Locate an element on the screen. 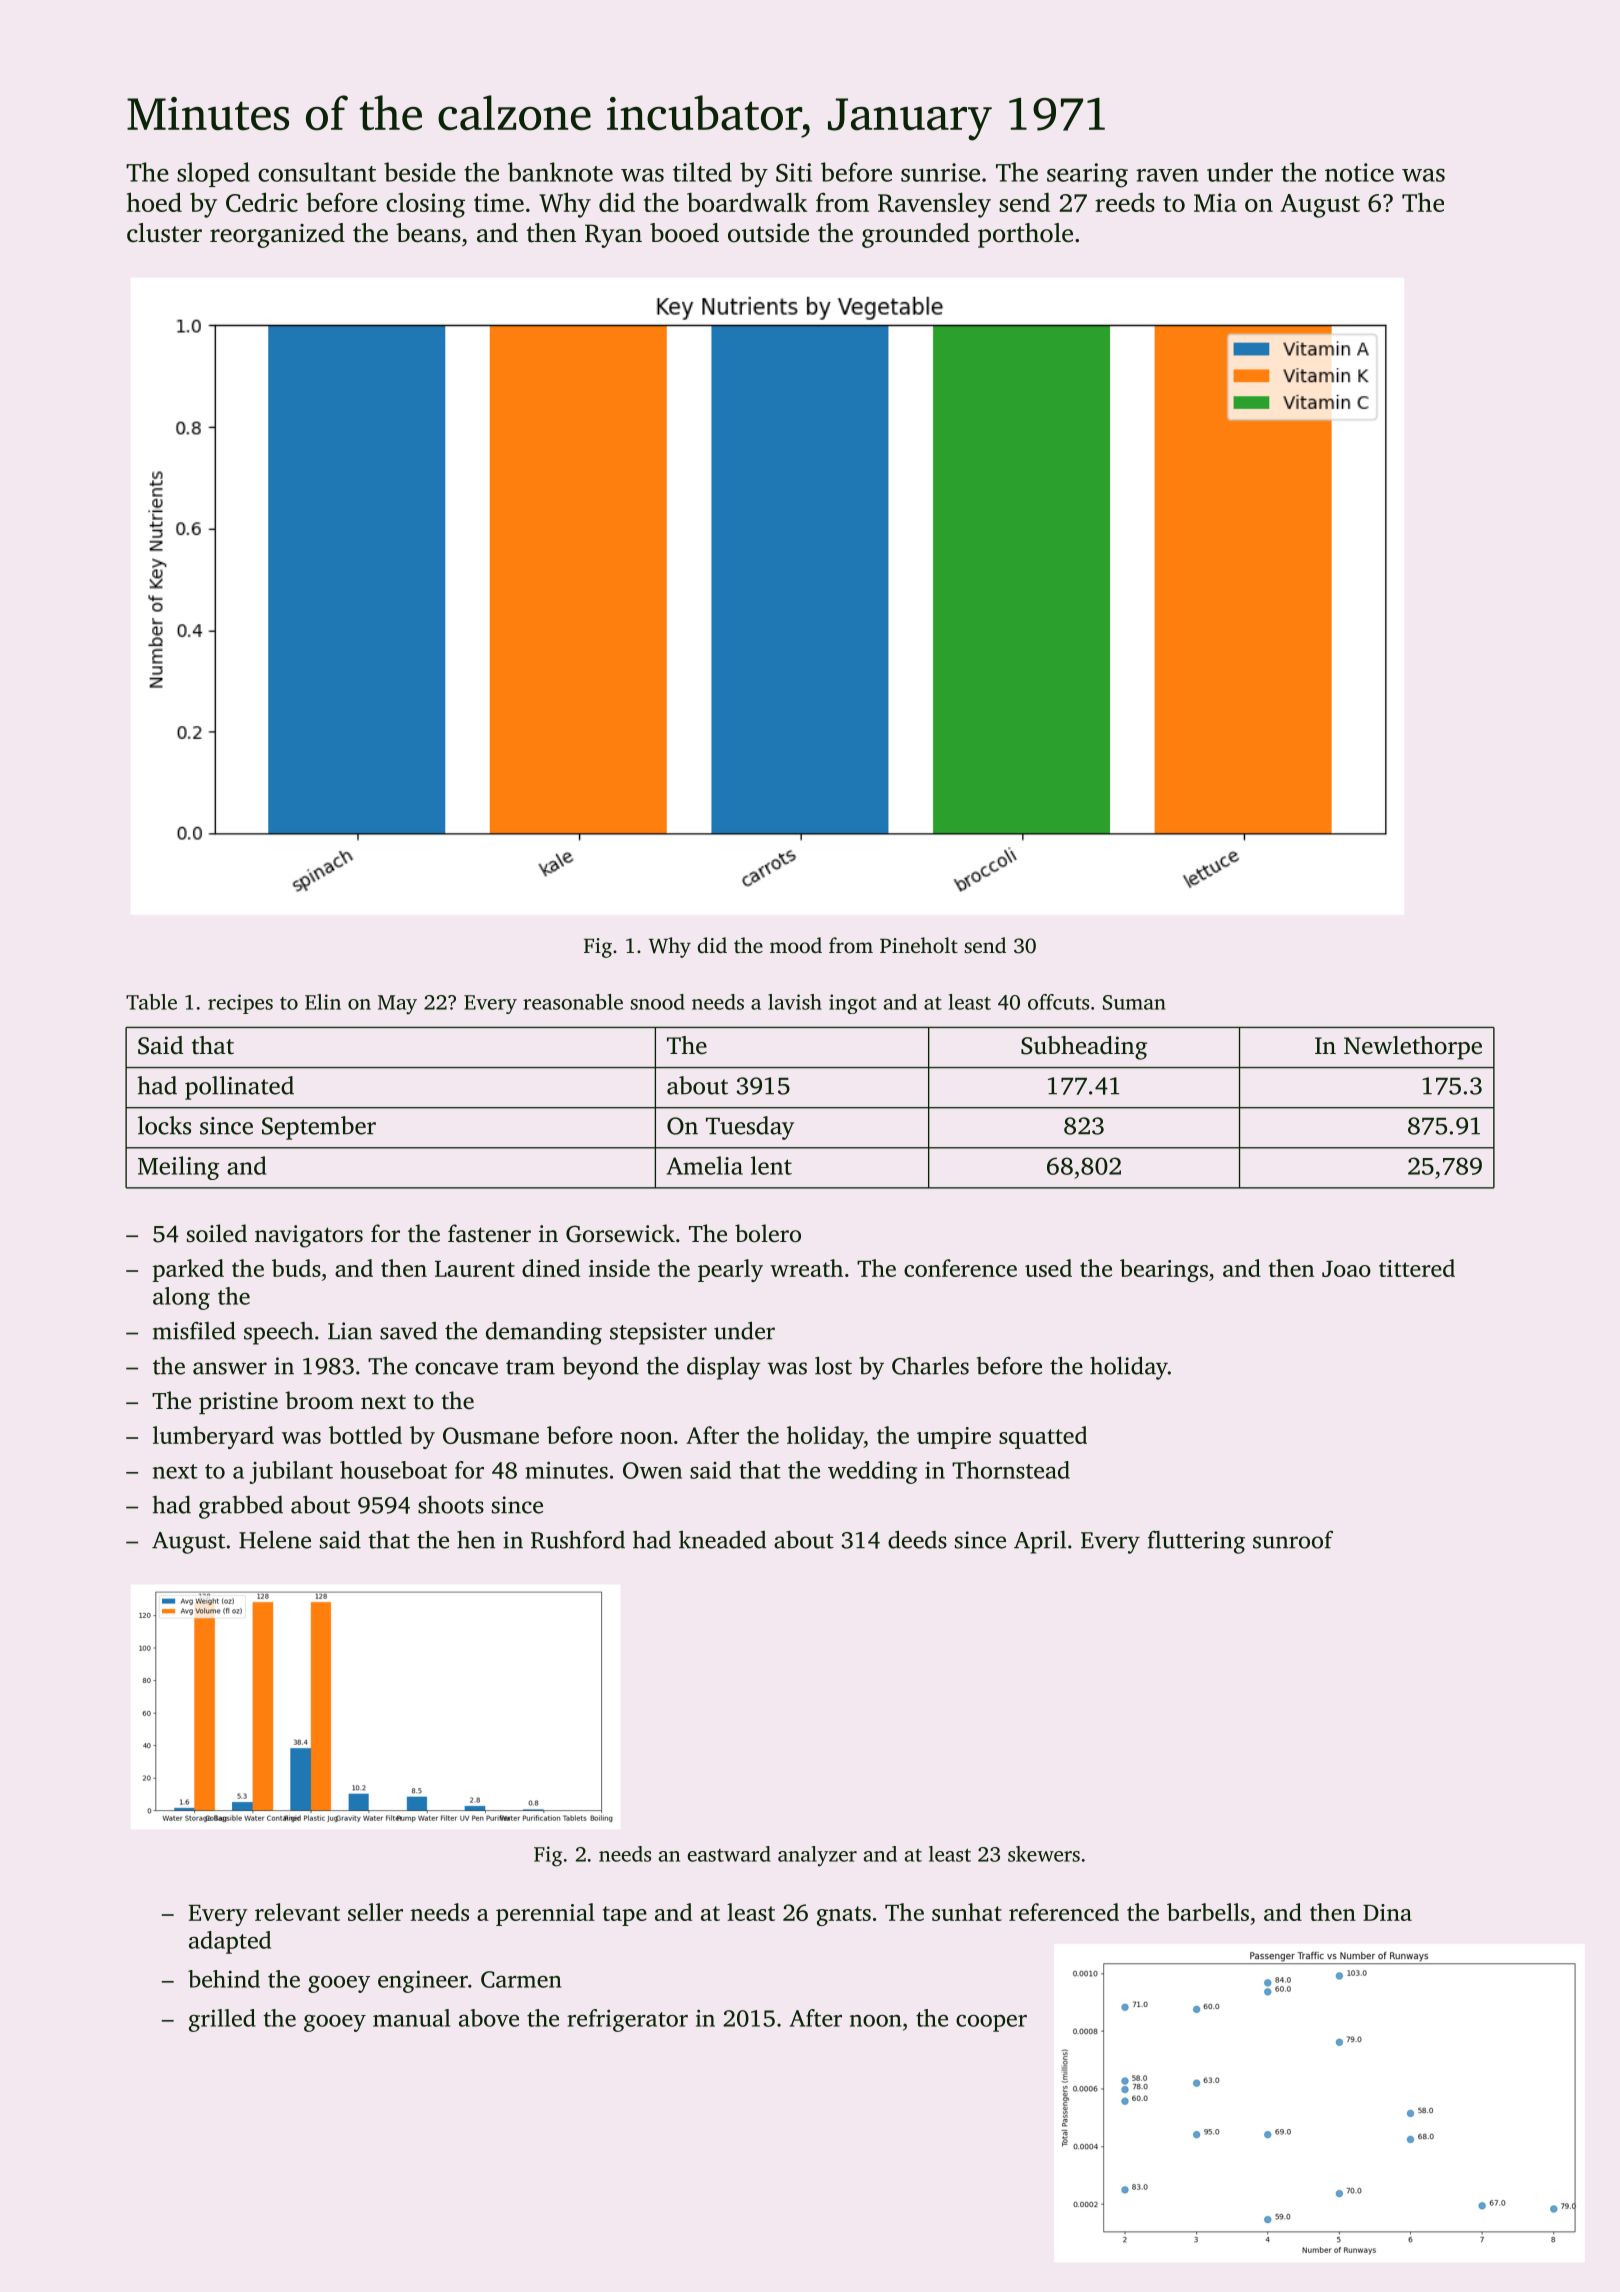  Gorsewick is located at coordinates (620, 1233).
